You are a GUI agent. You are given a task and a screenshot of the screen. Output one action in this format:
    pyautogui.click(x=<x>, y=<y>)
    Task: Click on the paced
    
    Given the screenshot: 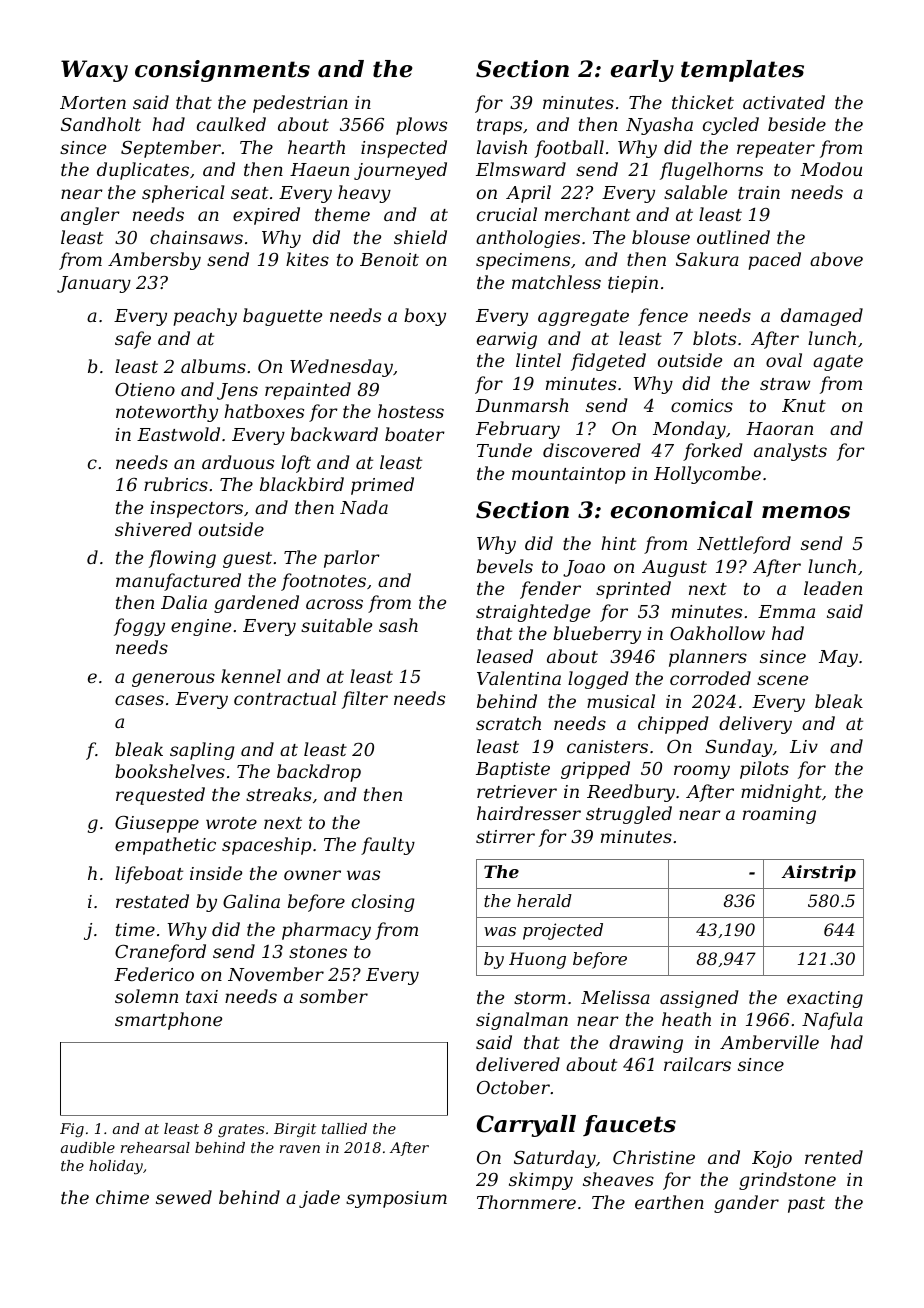 What is the action you would take?
    pyautogui.click(x=774, y=261)
